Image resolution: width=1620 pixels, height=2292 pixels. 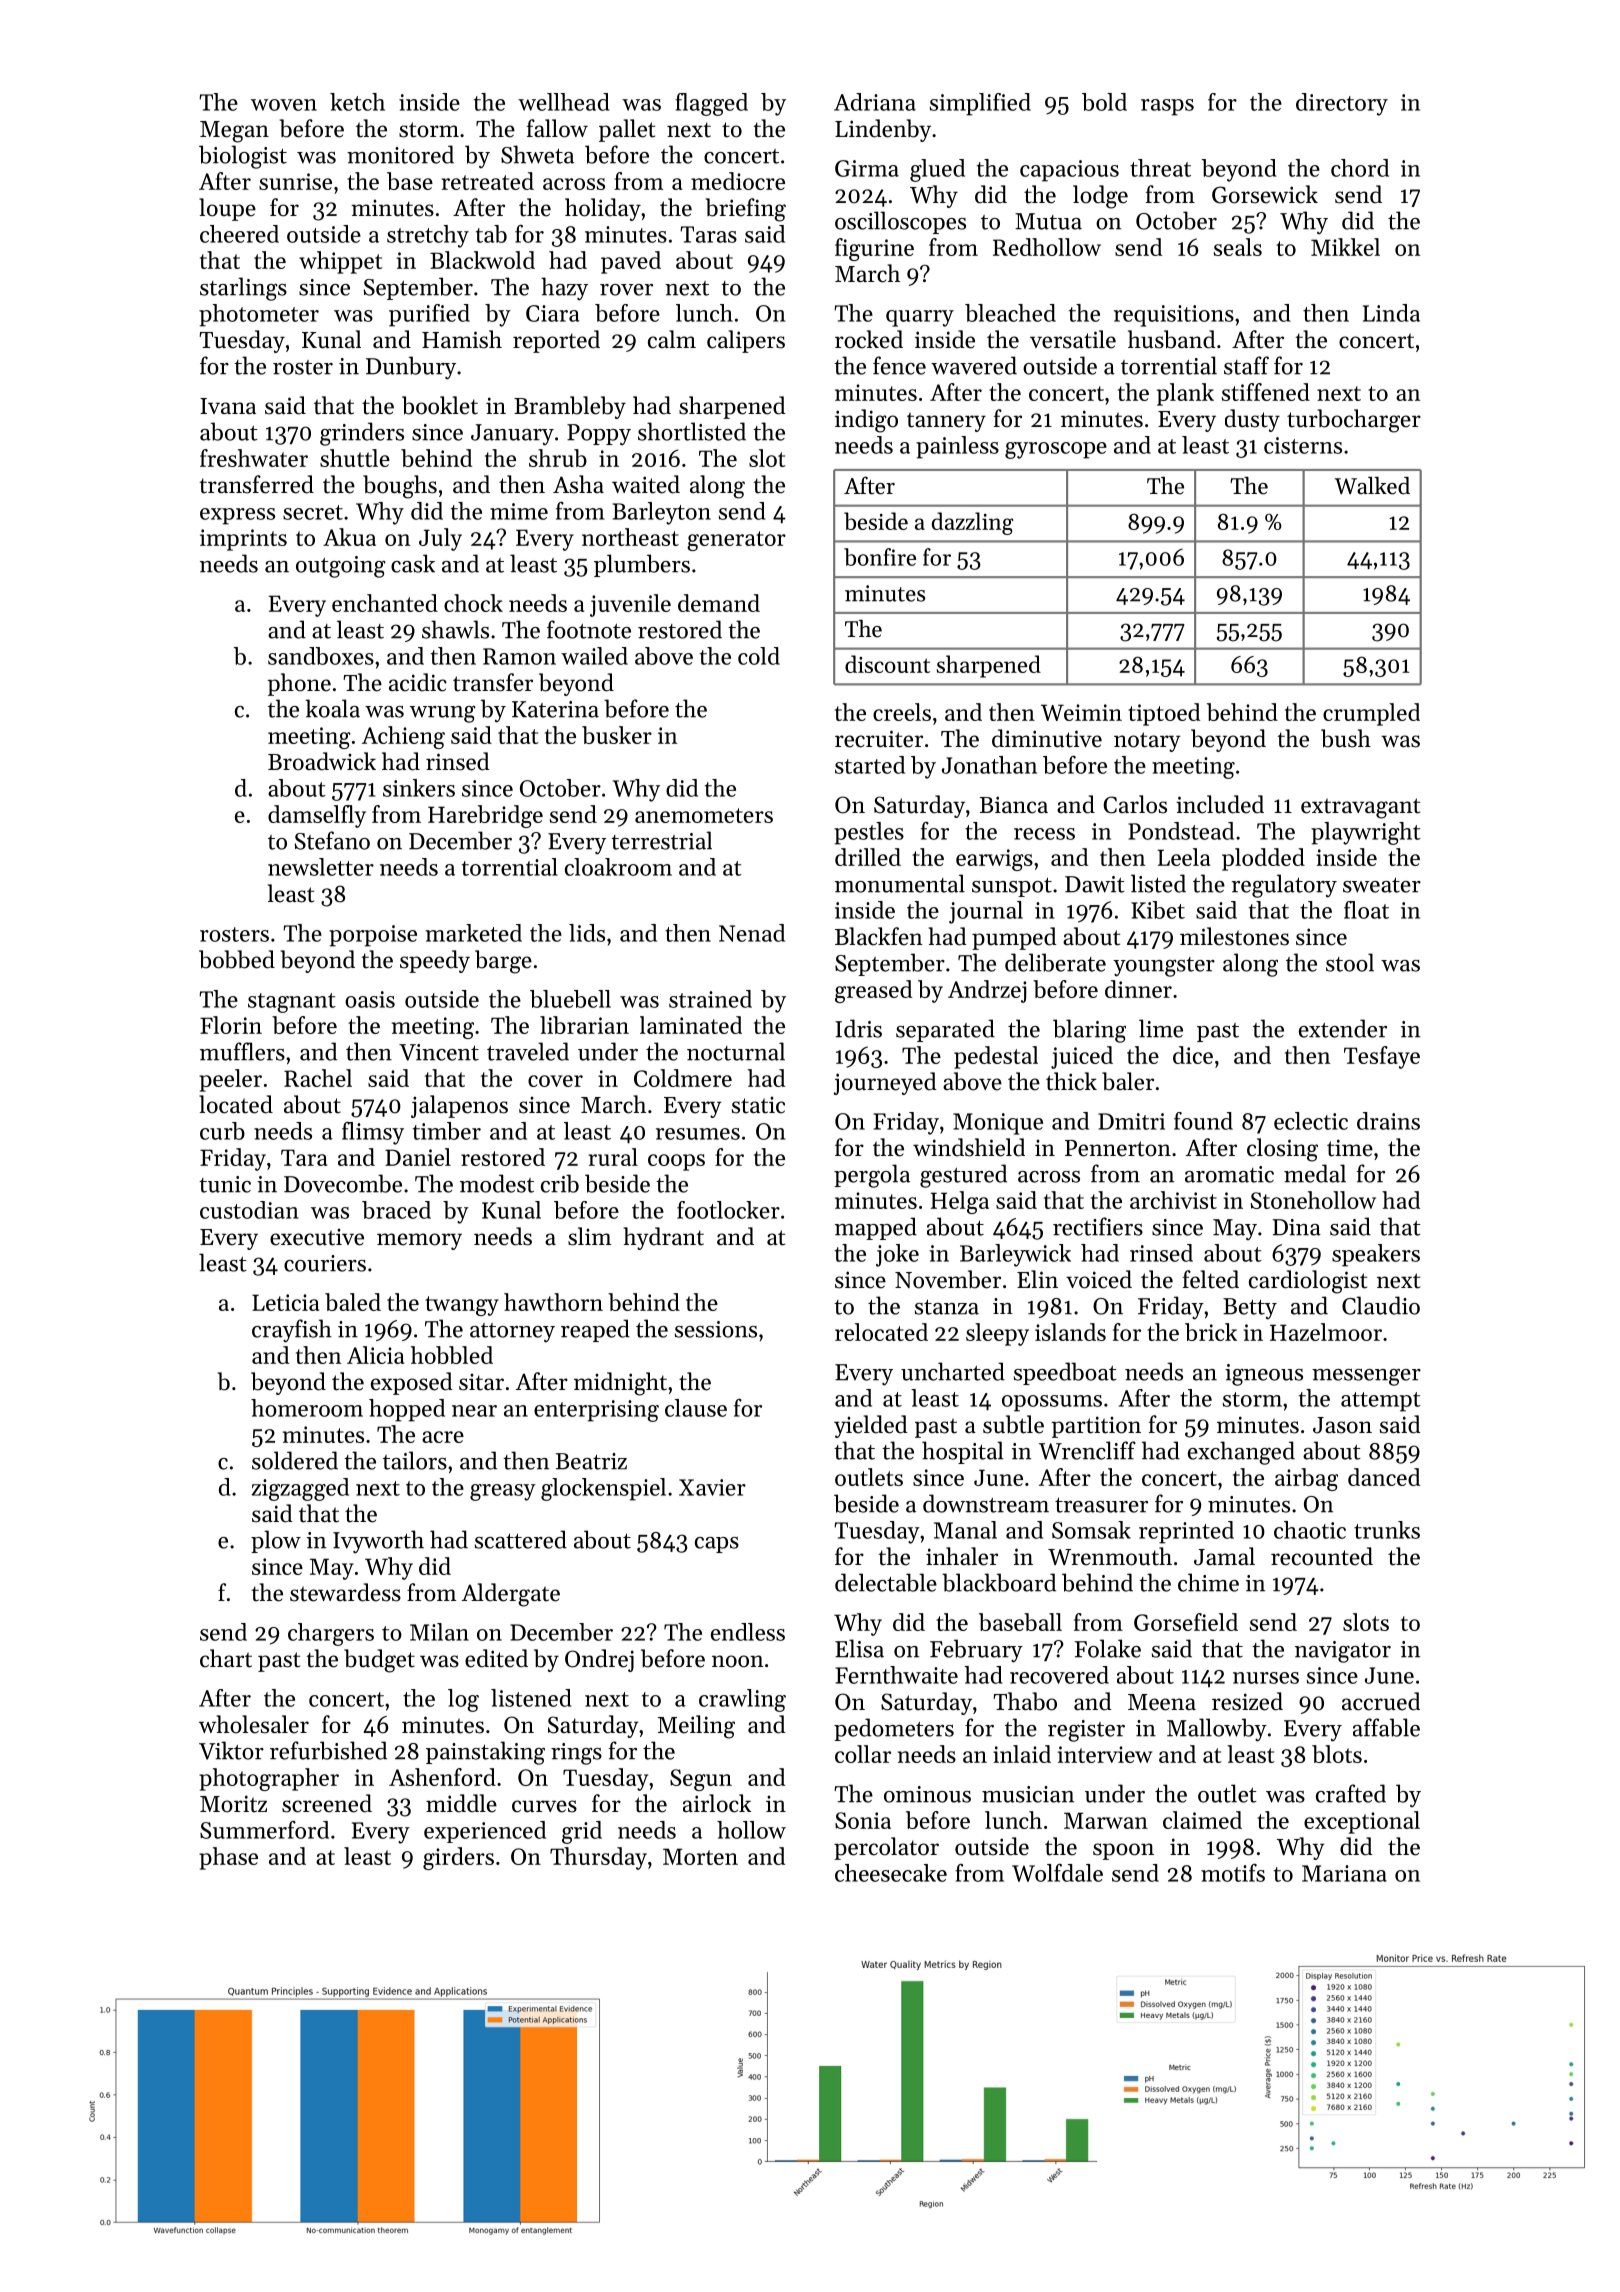 I want to click on Mikkel, so click(x=1345, y=247).
